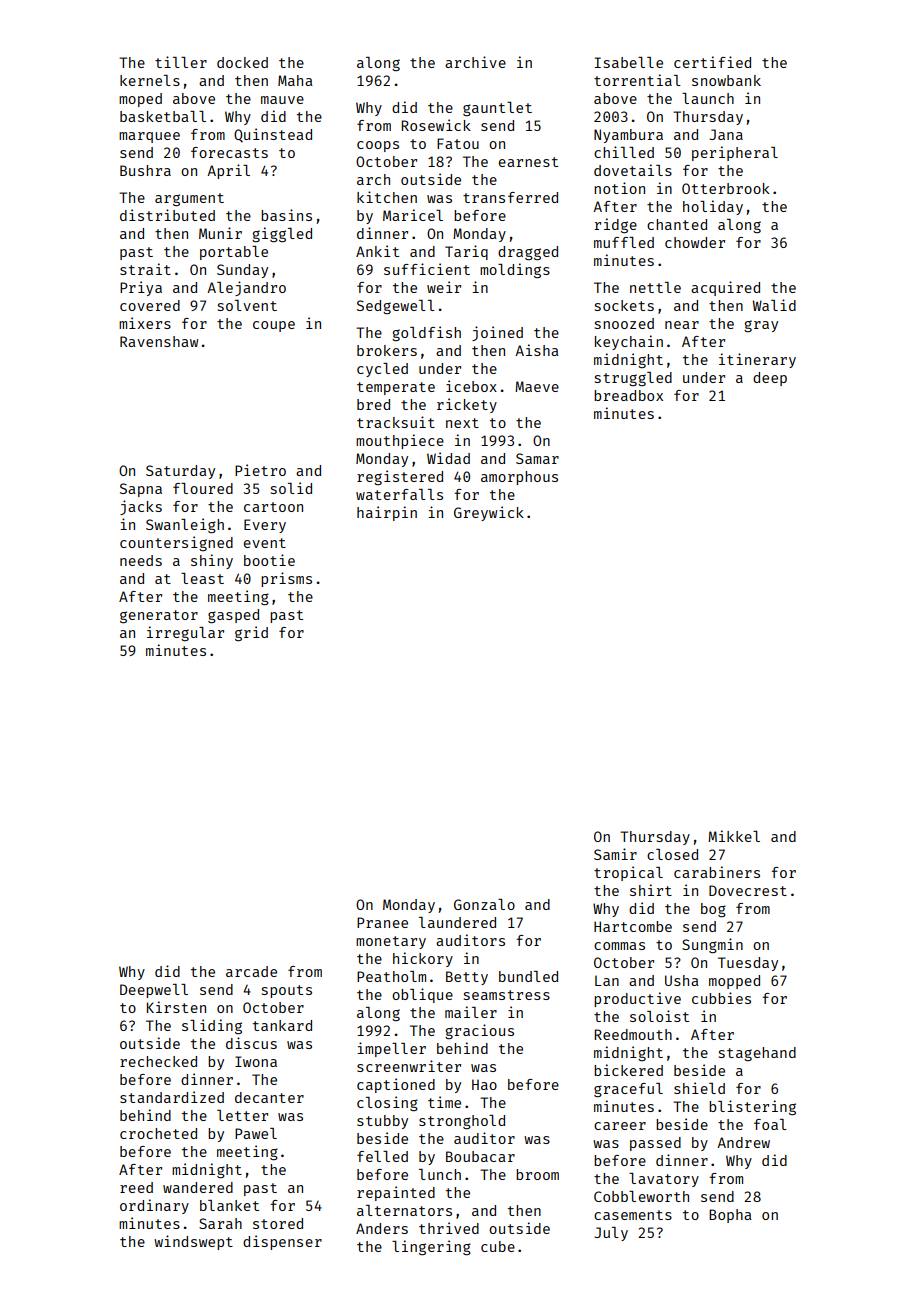 Image resolution: width=924 pixels, height=1308 pixels. I want to click on impeller, so click(391, 1049).
